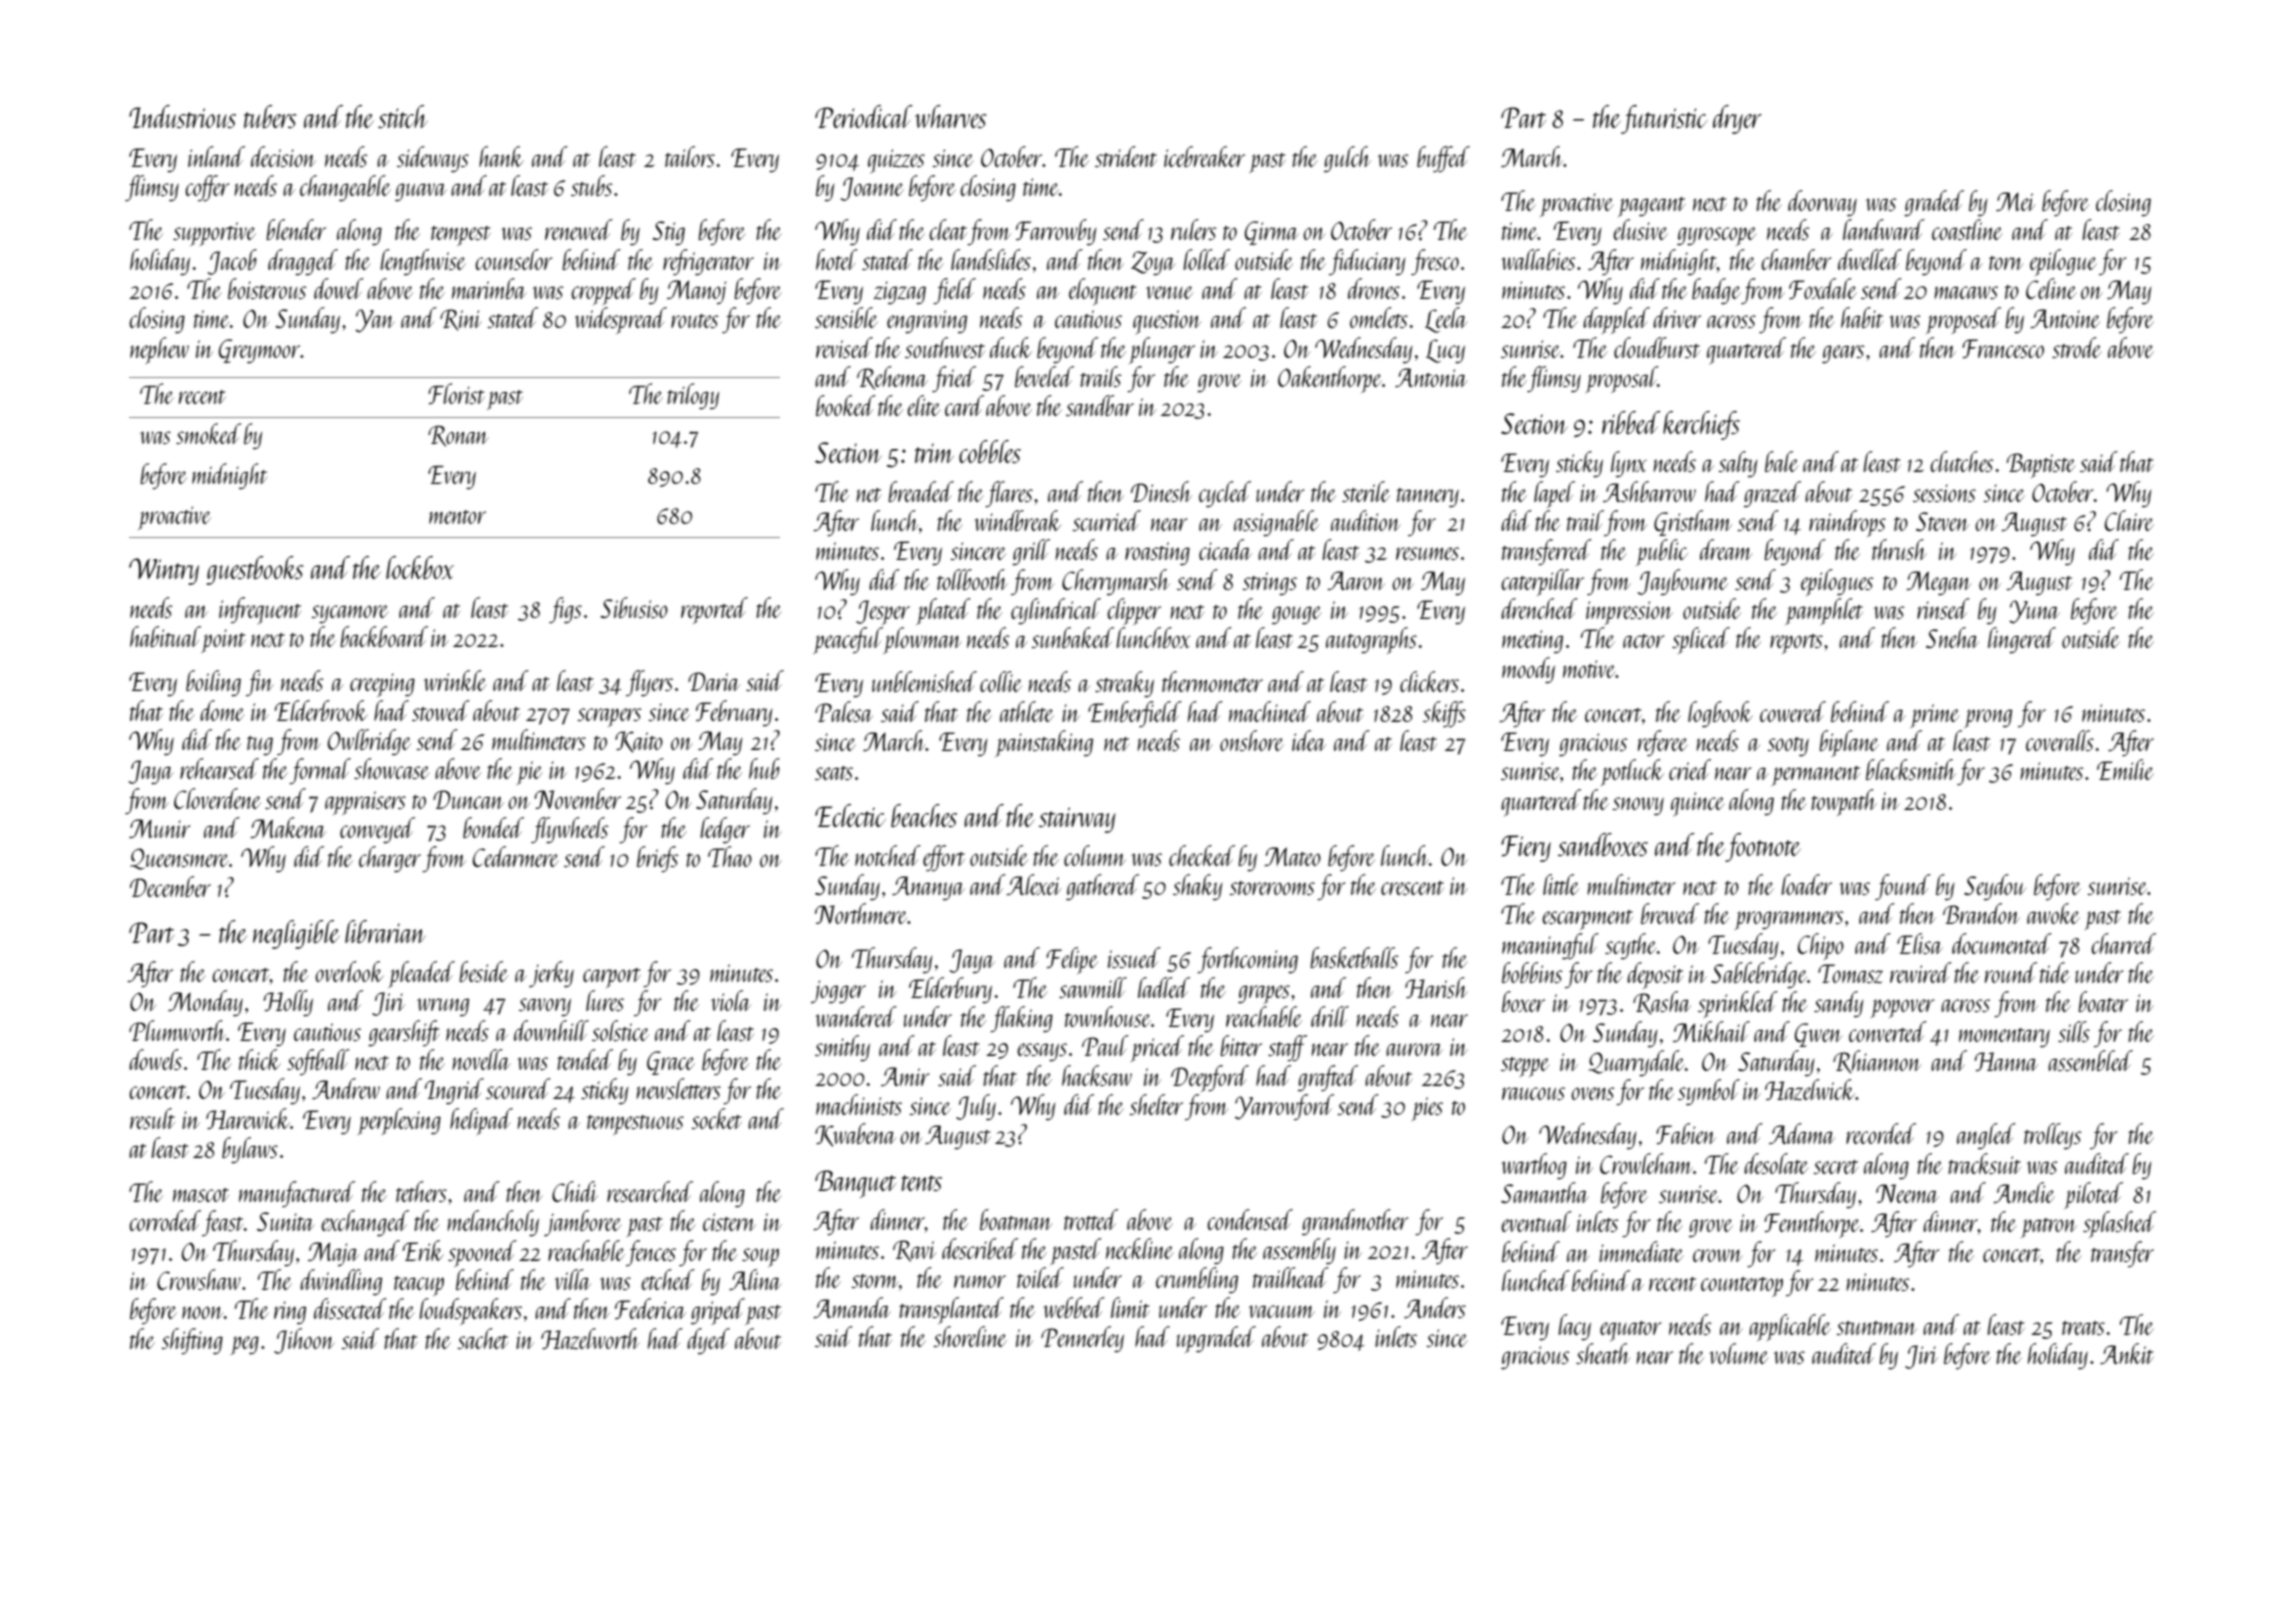  What do you see at coordinates (260, 745) in the screenshot?
I see `tug` at bounding box center [260, 745].
